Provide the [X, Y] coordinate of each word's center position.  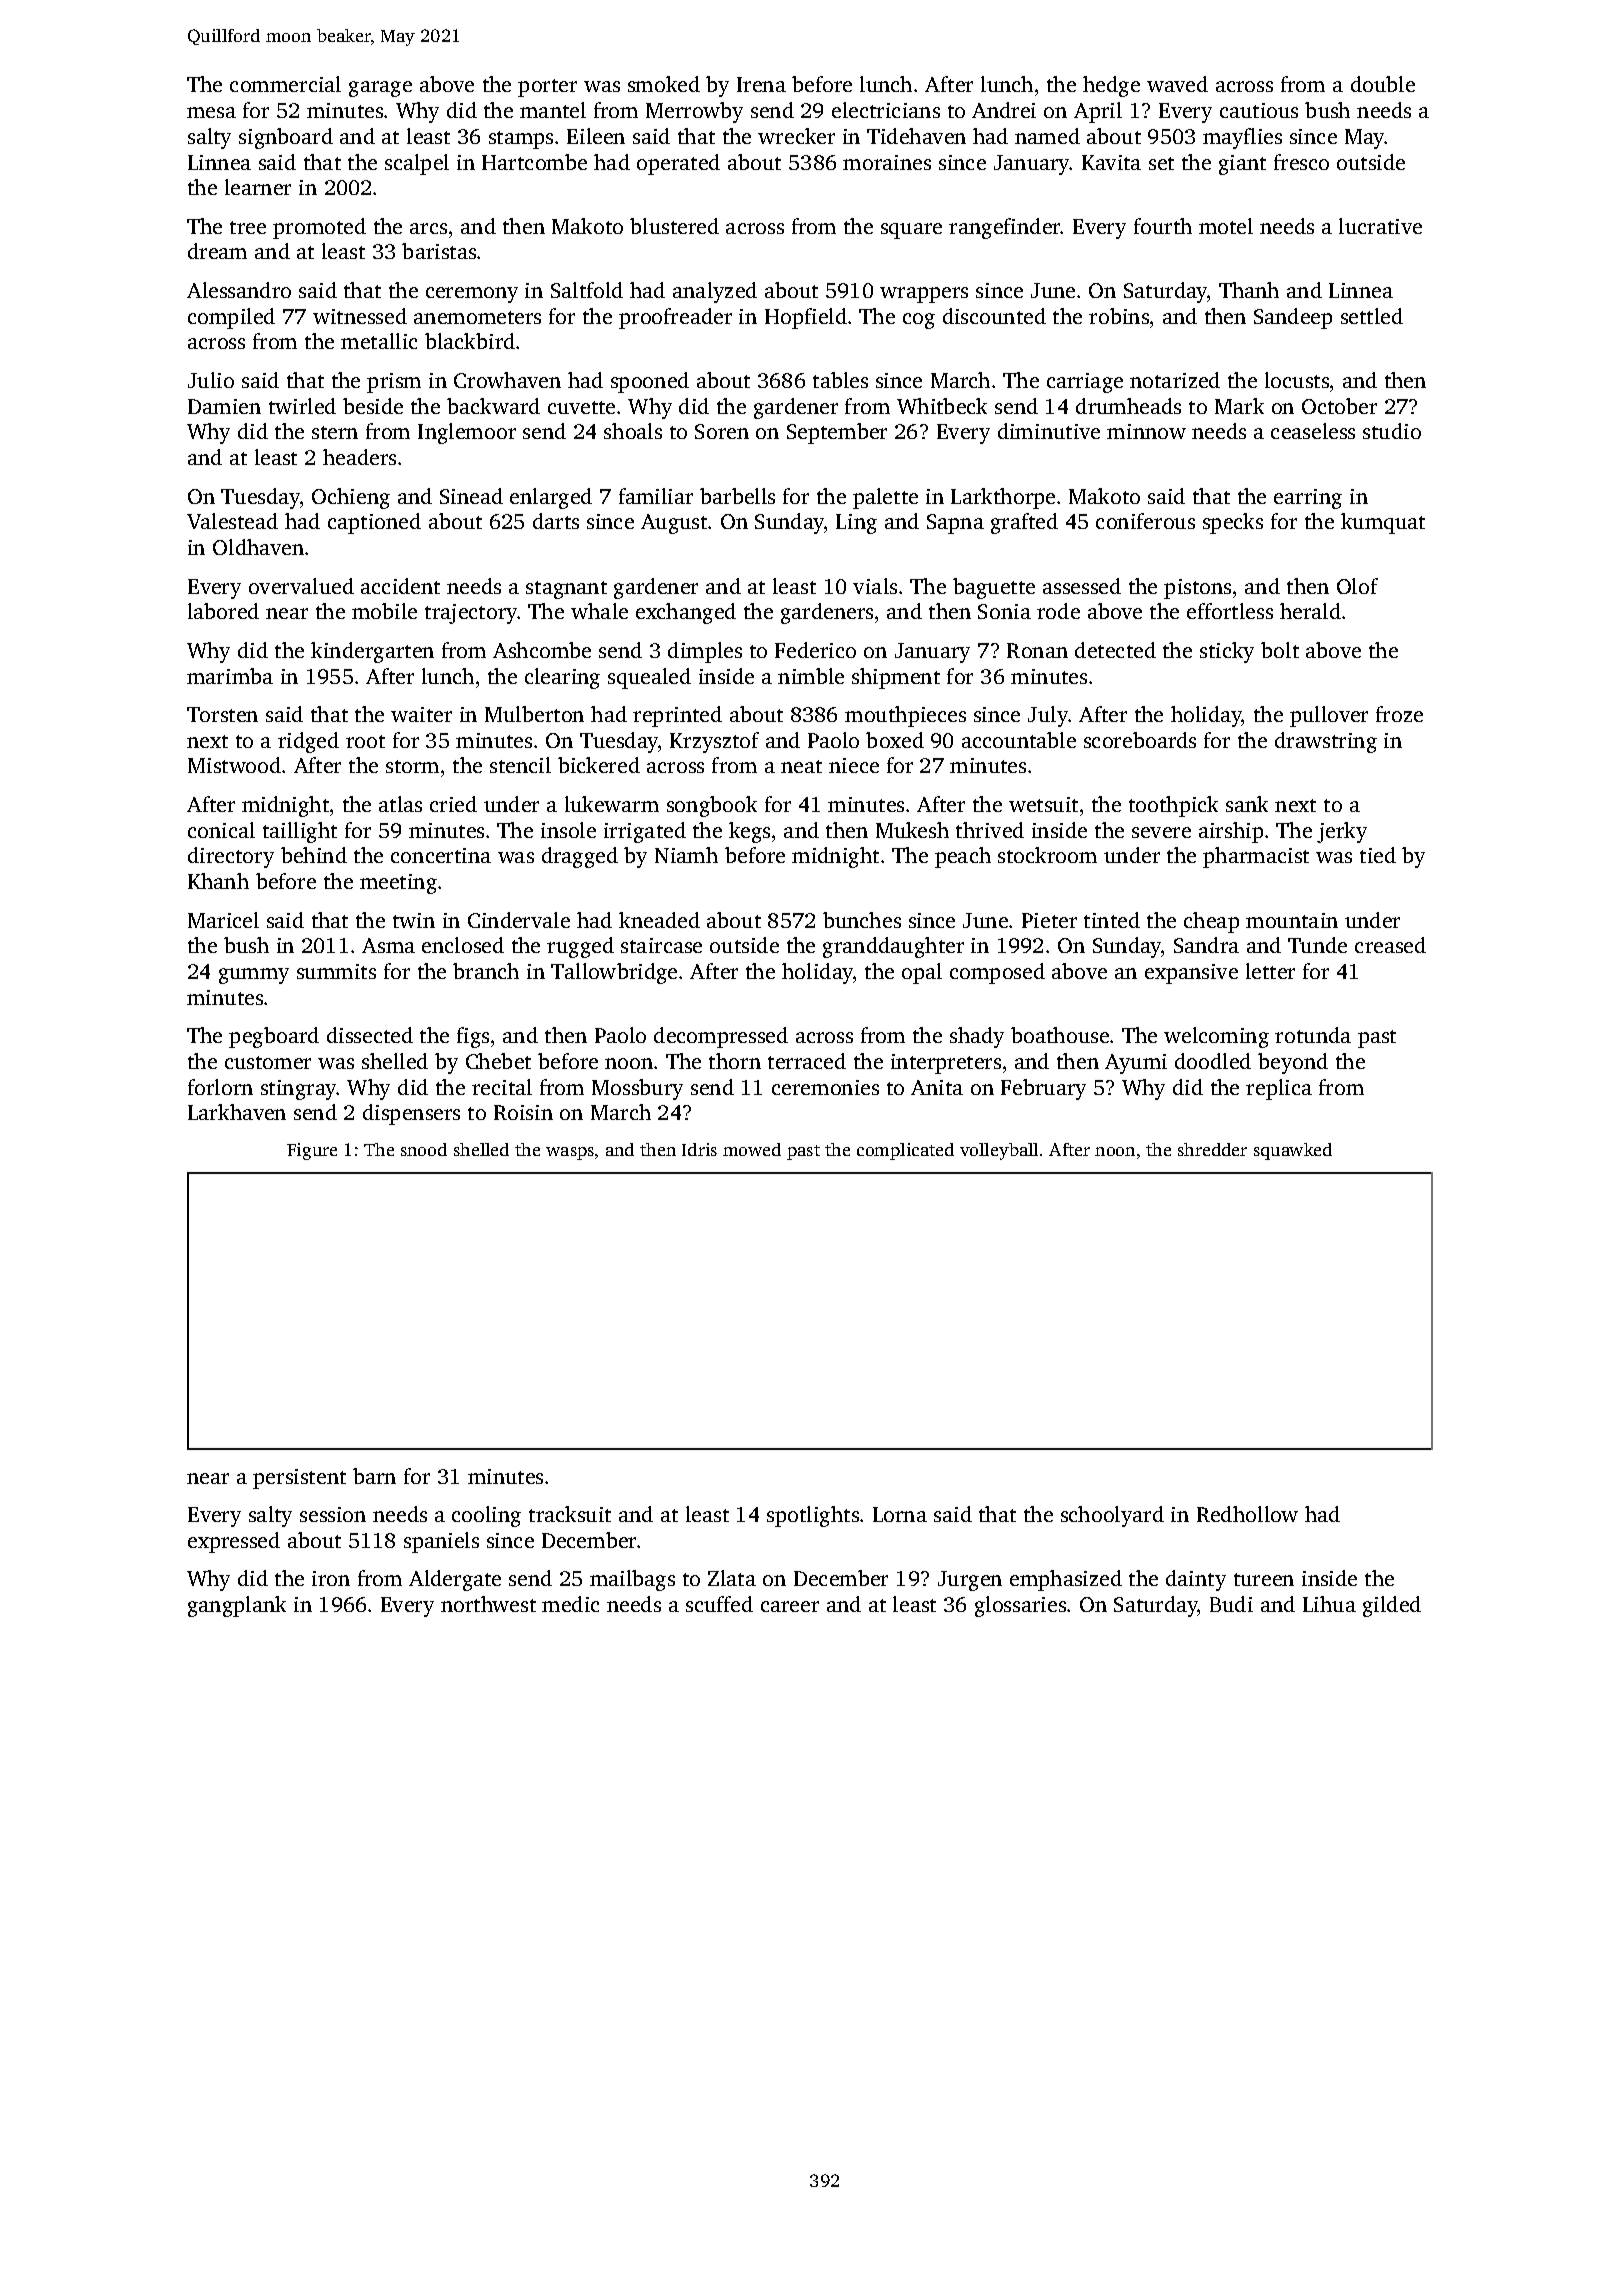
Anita [937, 1087]
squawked [1293, 1151]
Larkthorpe [1003, 498]
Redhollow [1247, 1514]
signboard [286, 138]
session [333, 1514]
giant [1242, 165]
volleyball [999, 1151]
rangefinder [1005, 228]
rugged [580, 947]
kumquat [1383, 523]
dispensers [411, 1114]
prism [394, 383]
